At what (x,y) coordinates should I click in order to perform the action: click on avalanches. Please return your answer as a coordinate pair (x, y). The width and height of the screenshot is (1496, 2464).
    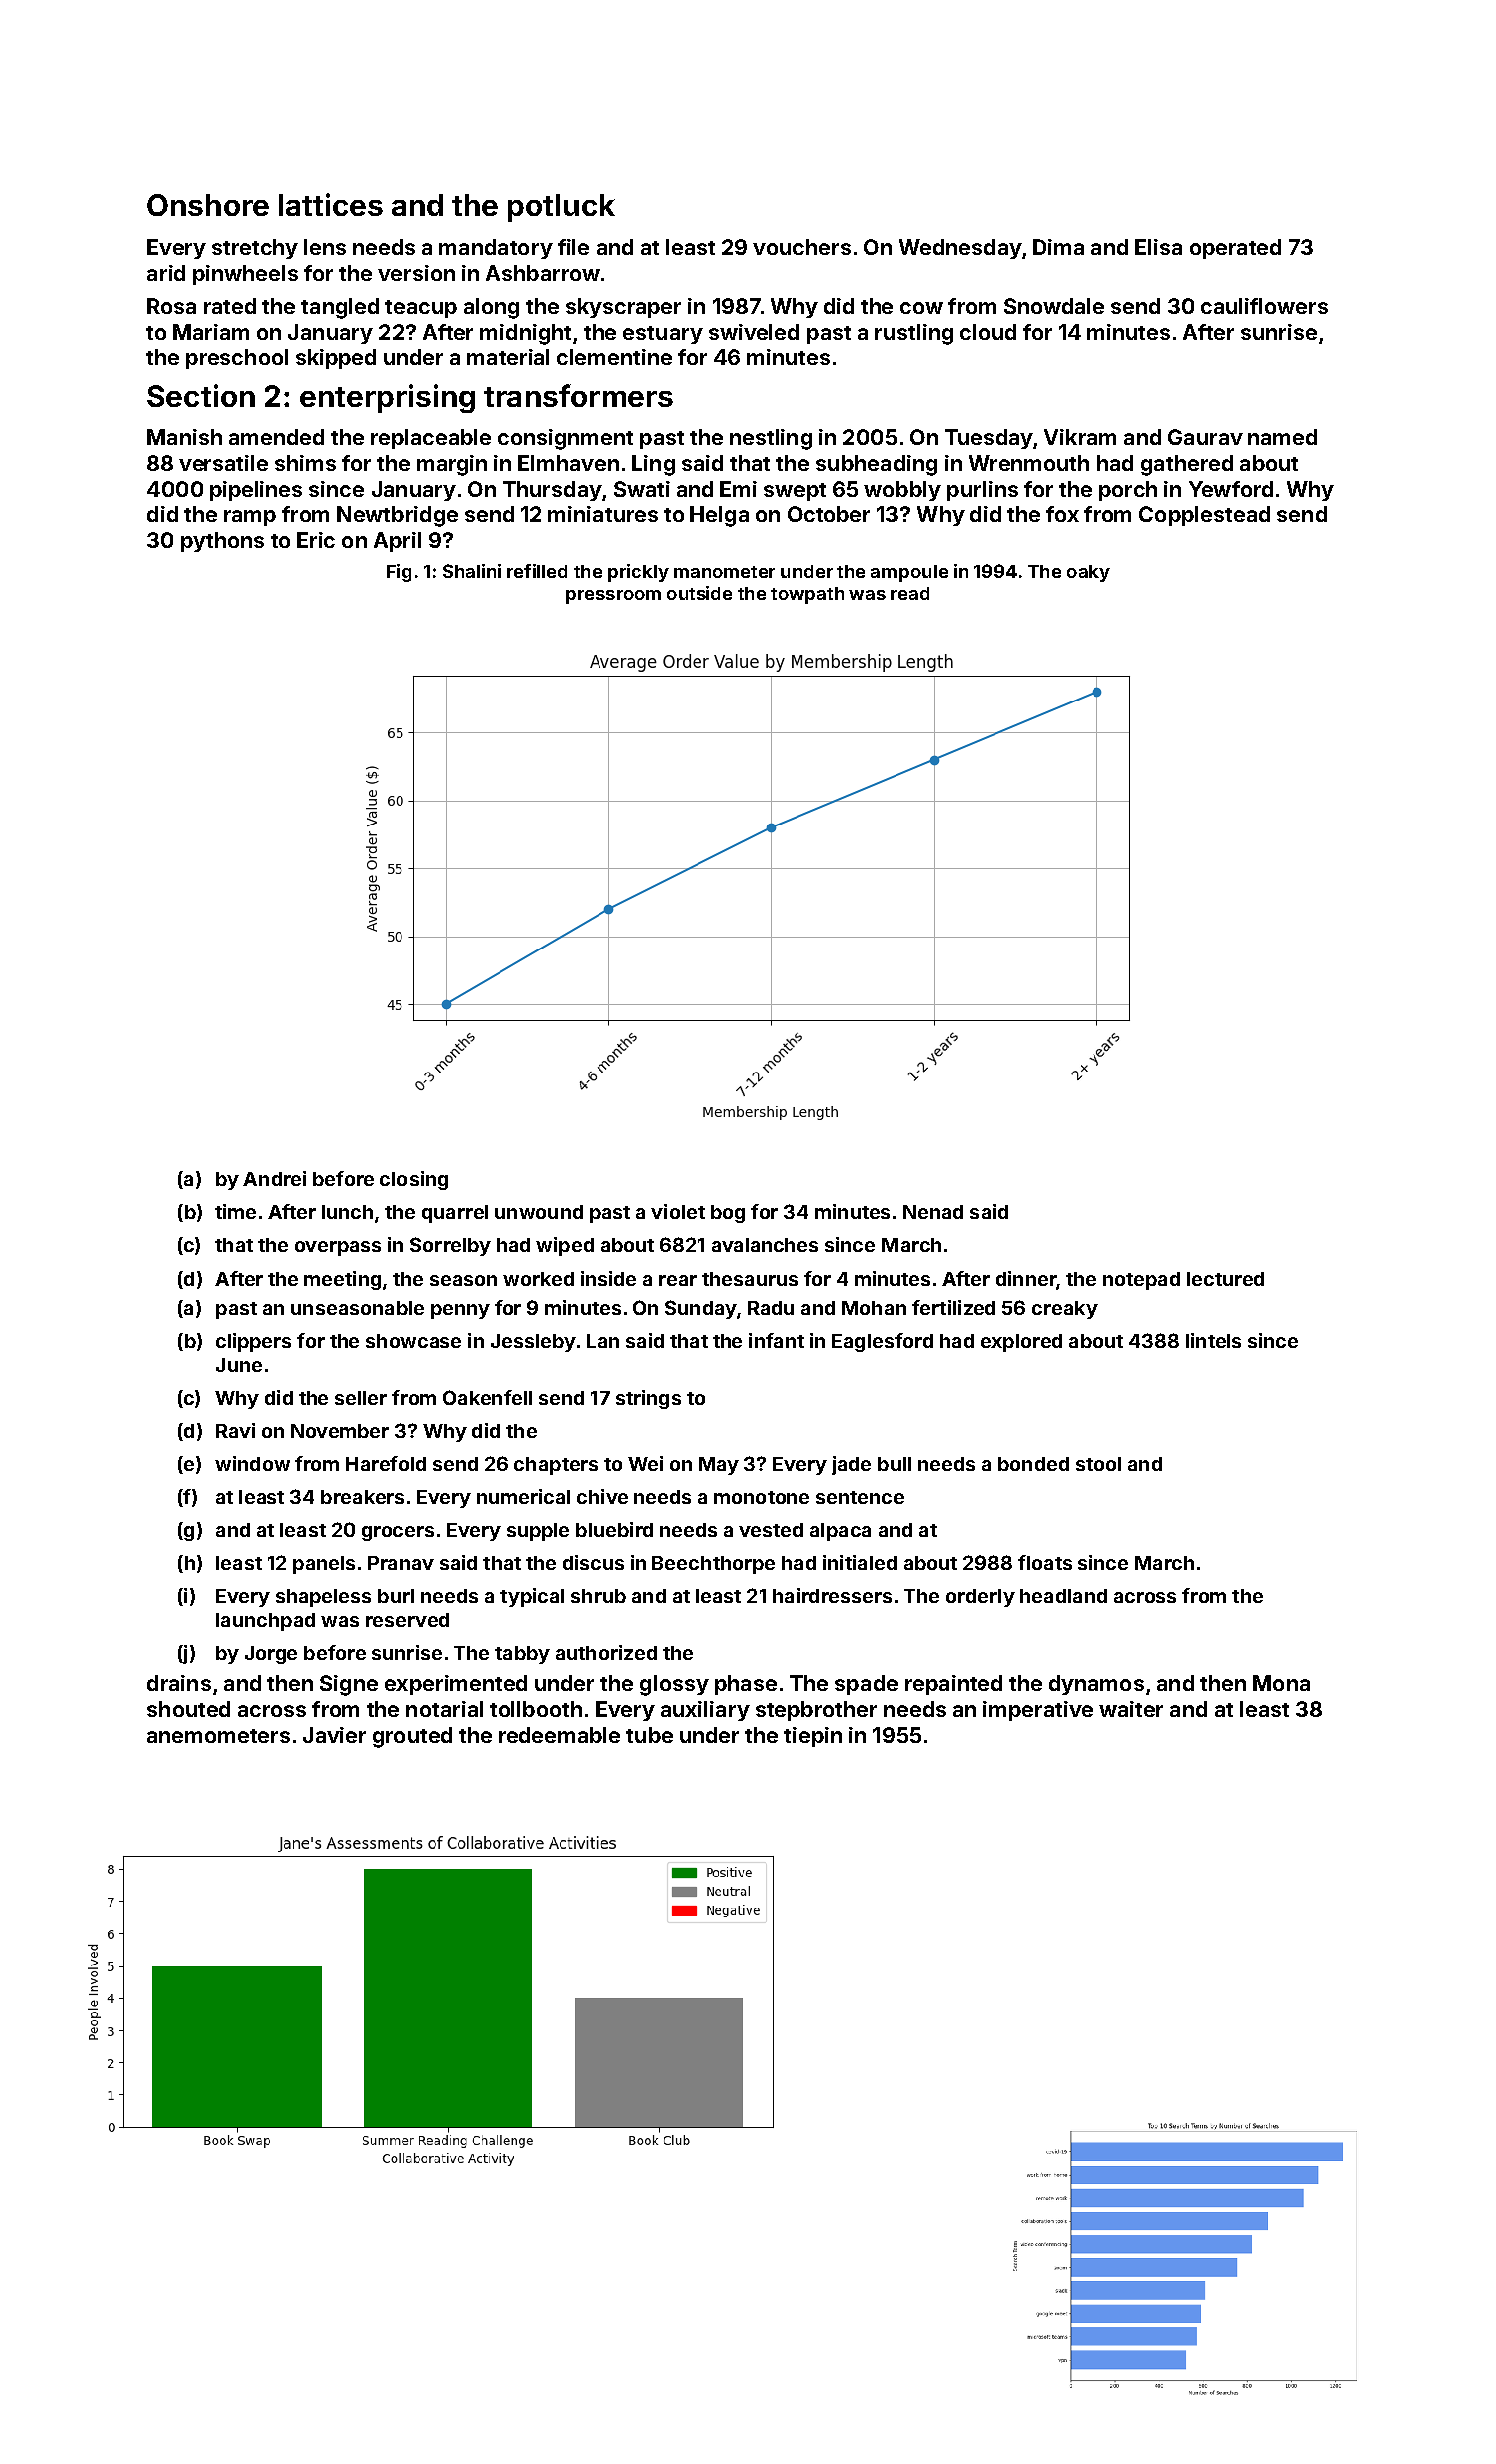
    Looking at the image, I should click on (765, 1245).
